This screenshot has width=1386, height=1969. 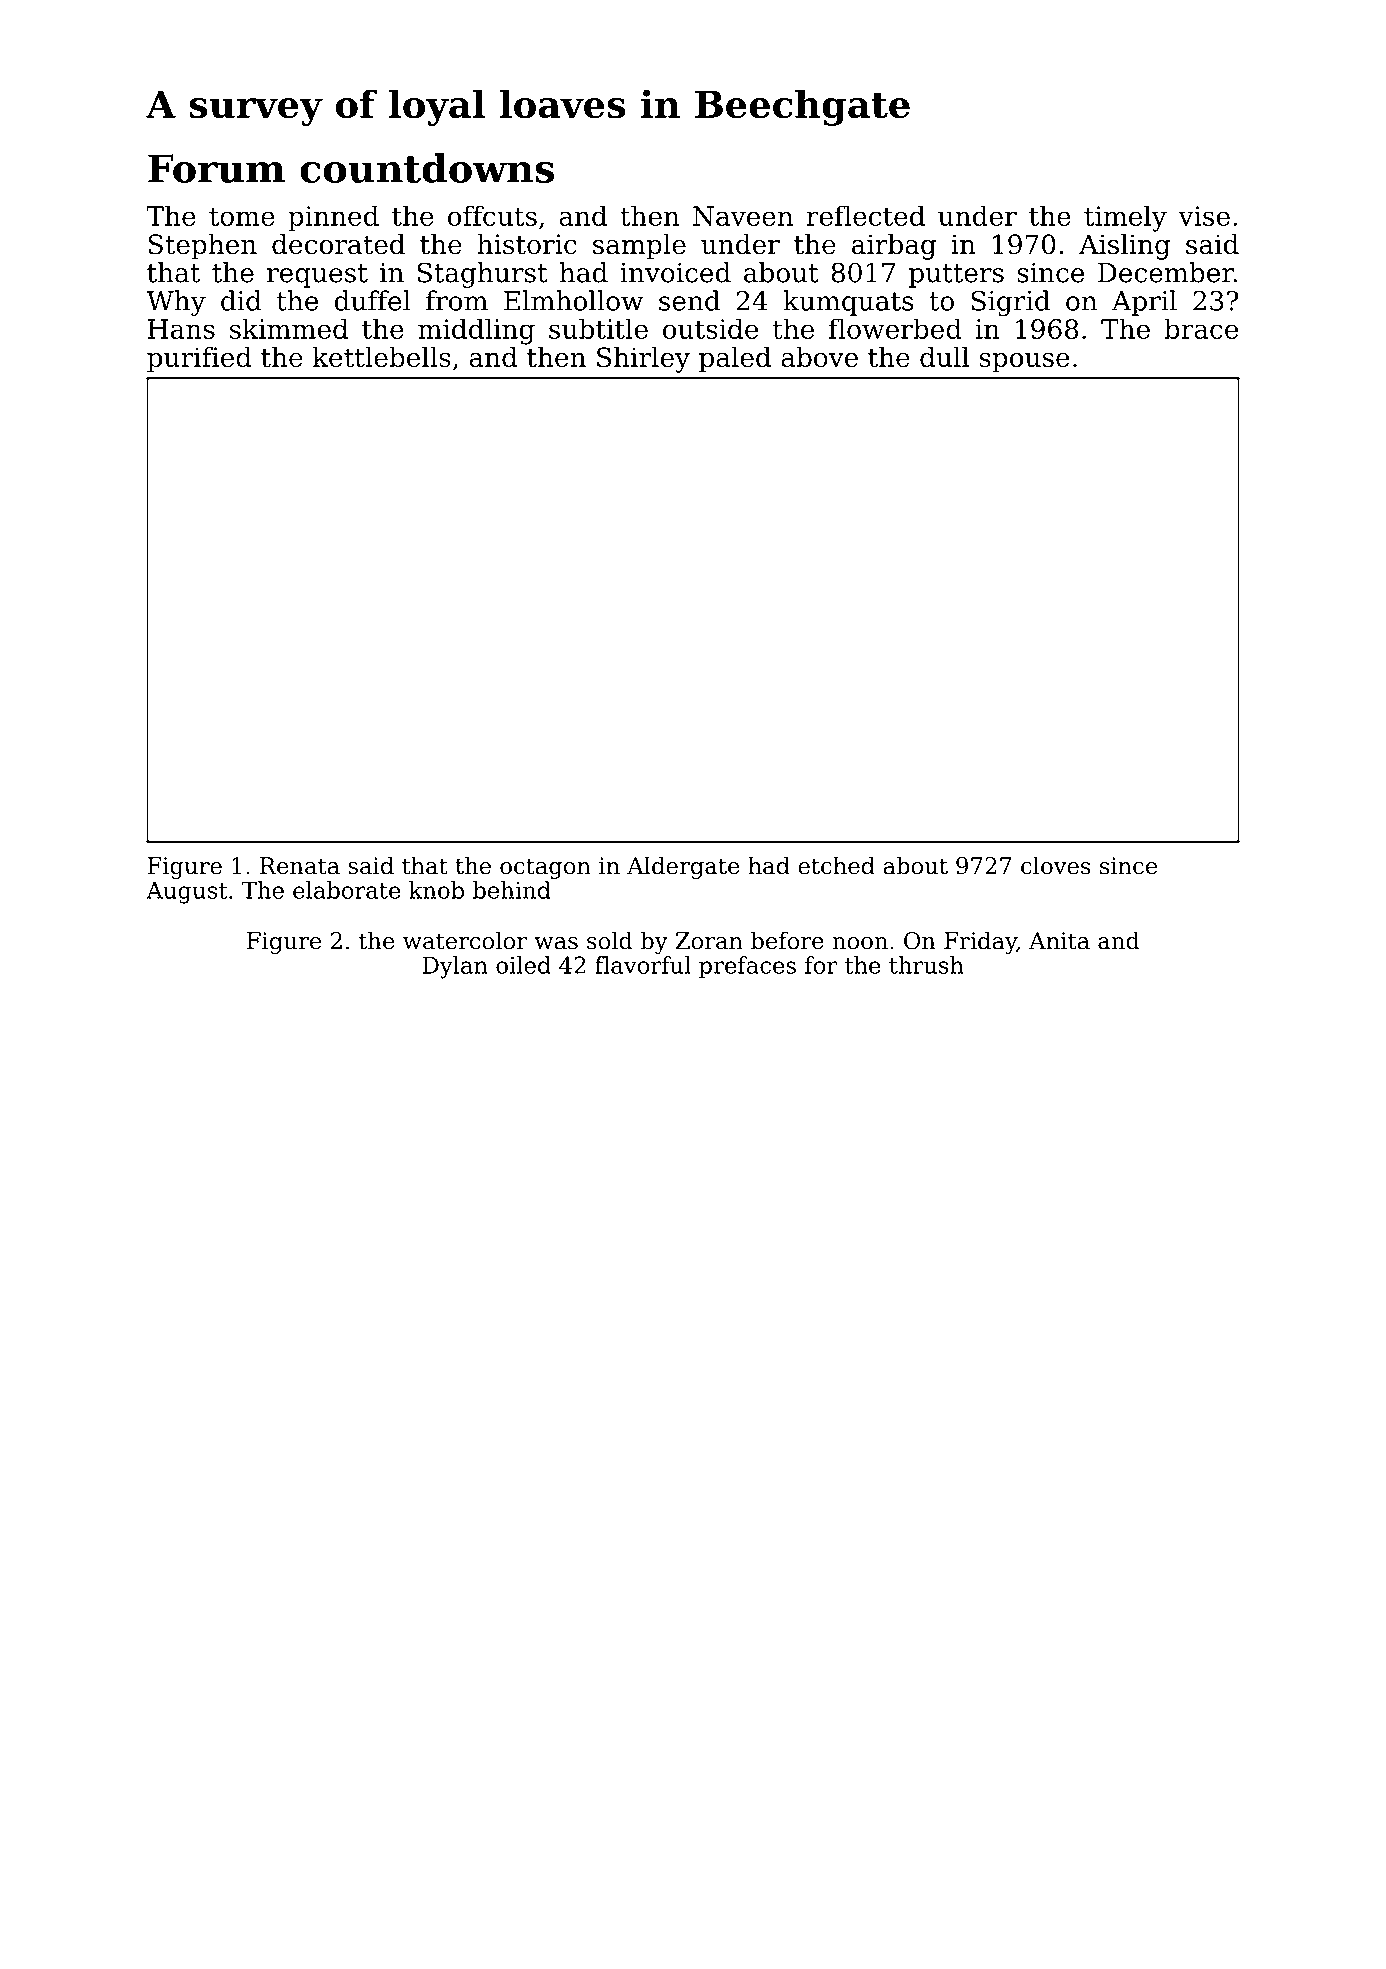 I want to click on putters, so click(x=956, y=276).
